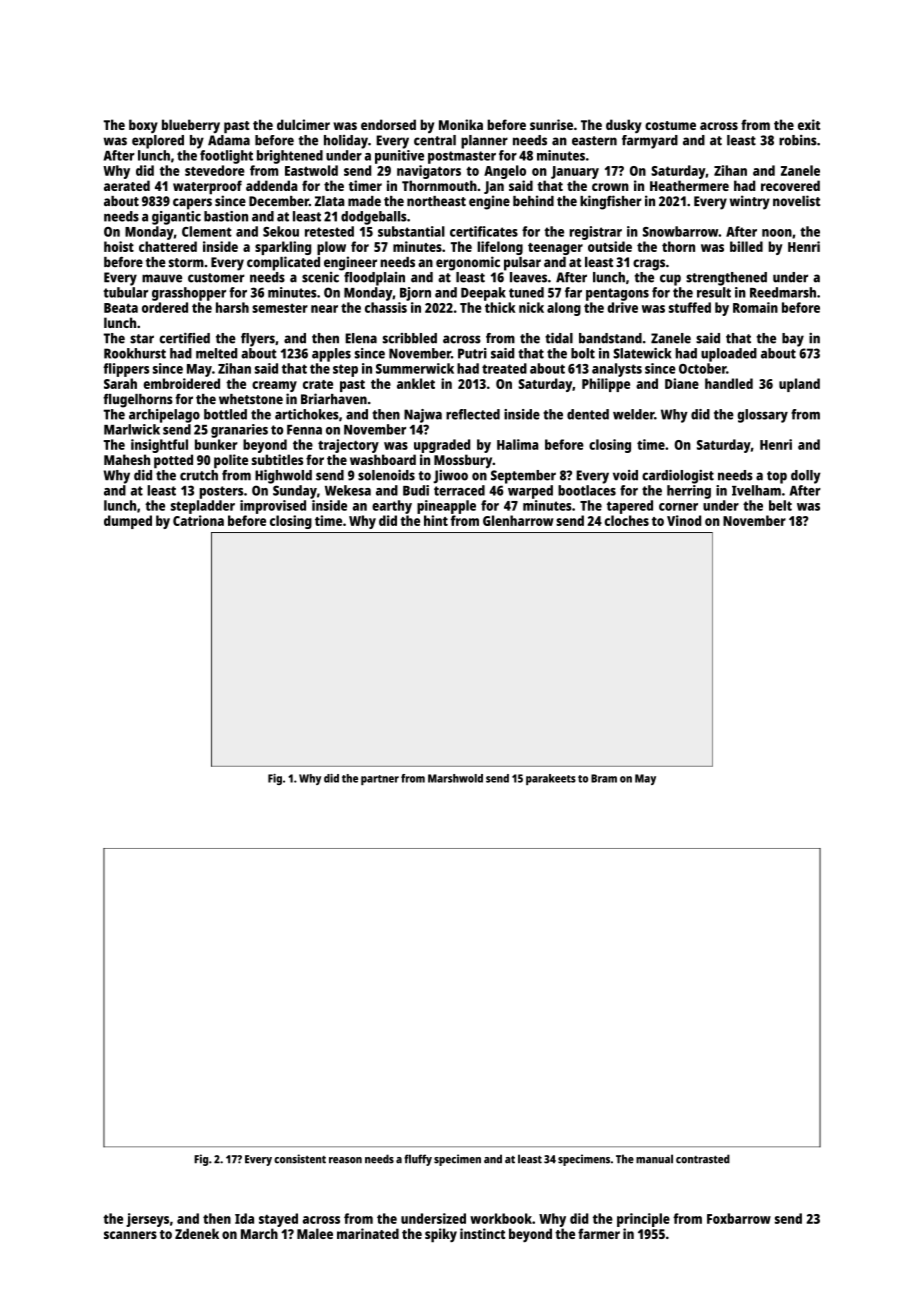 This page has width=924, height=1308. Describe the element at coordinates (459, 490) in the page. I see `terraced` at that location.
